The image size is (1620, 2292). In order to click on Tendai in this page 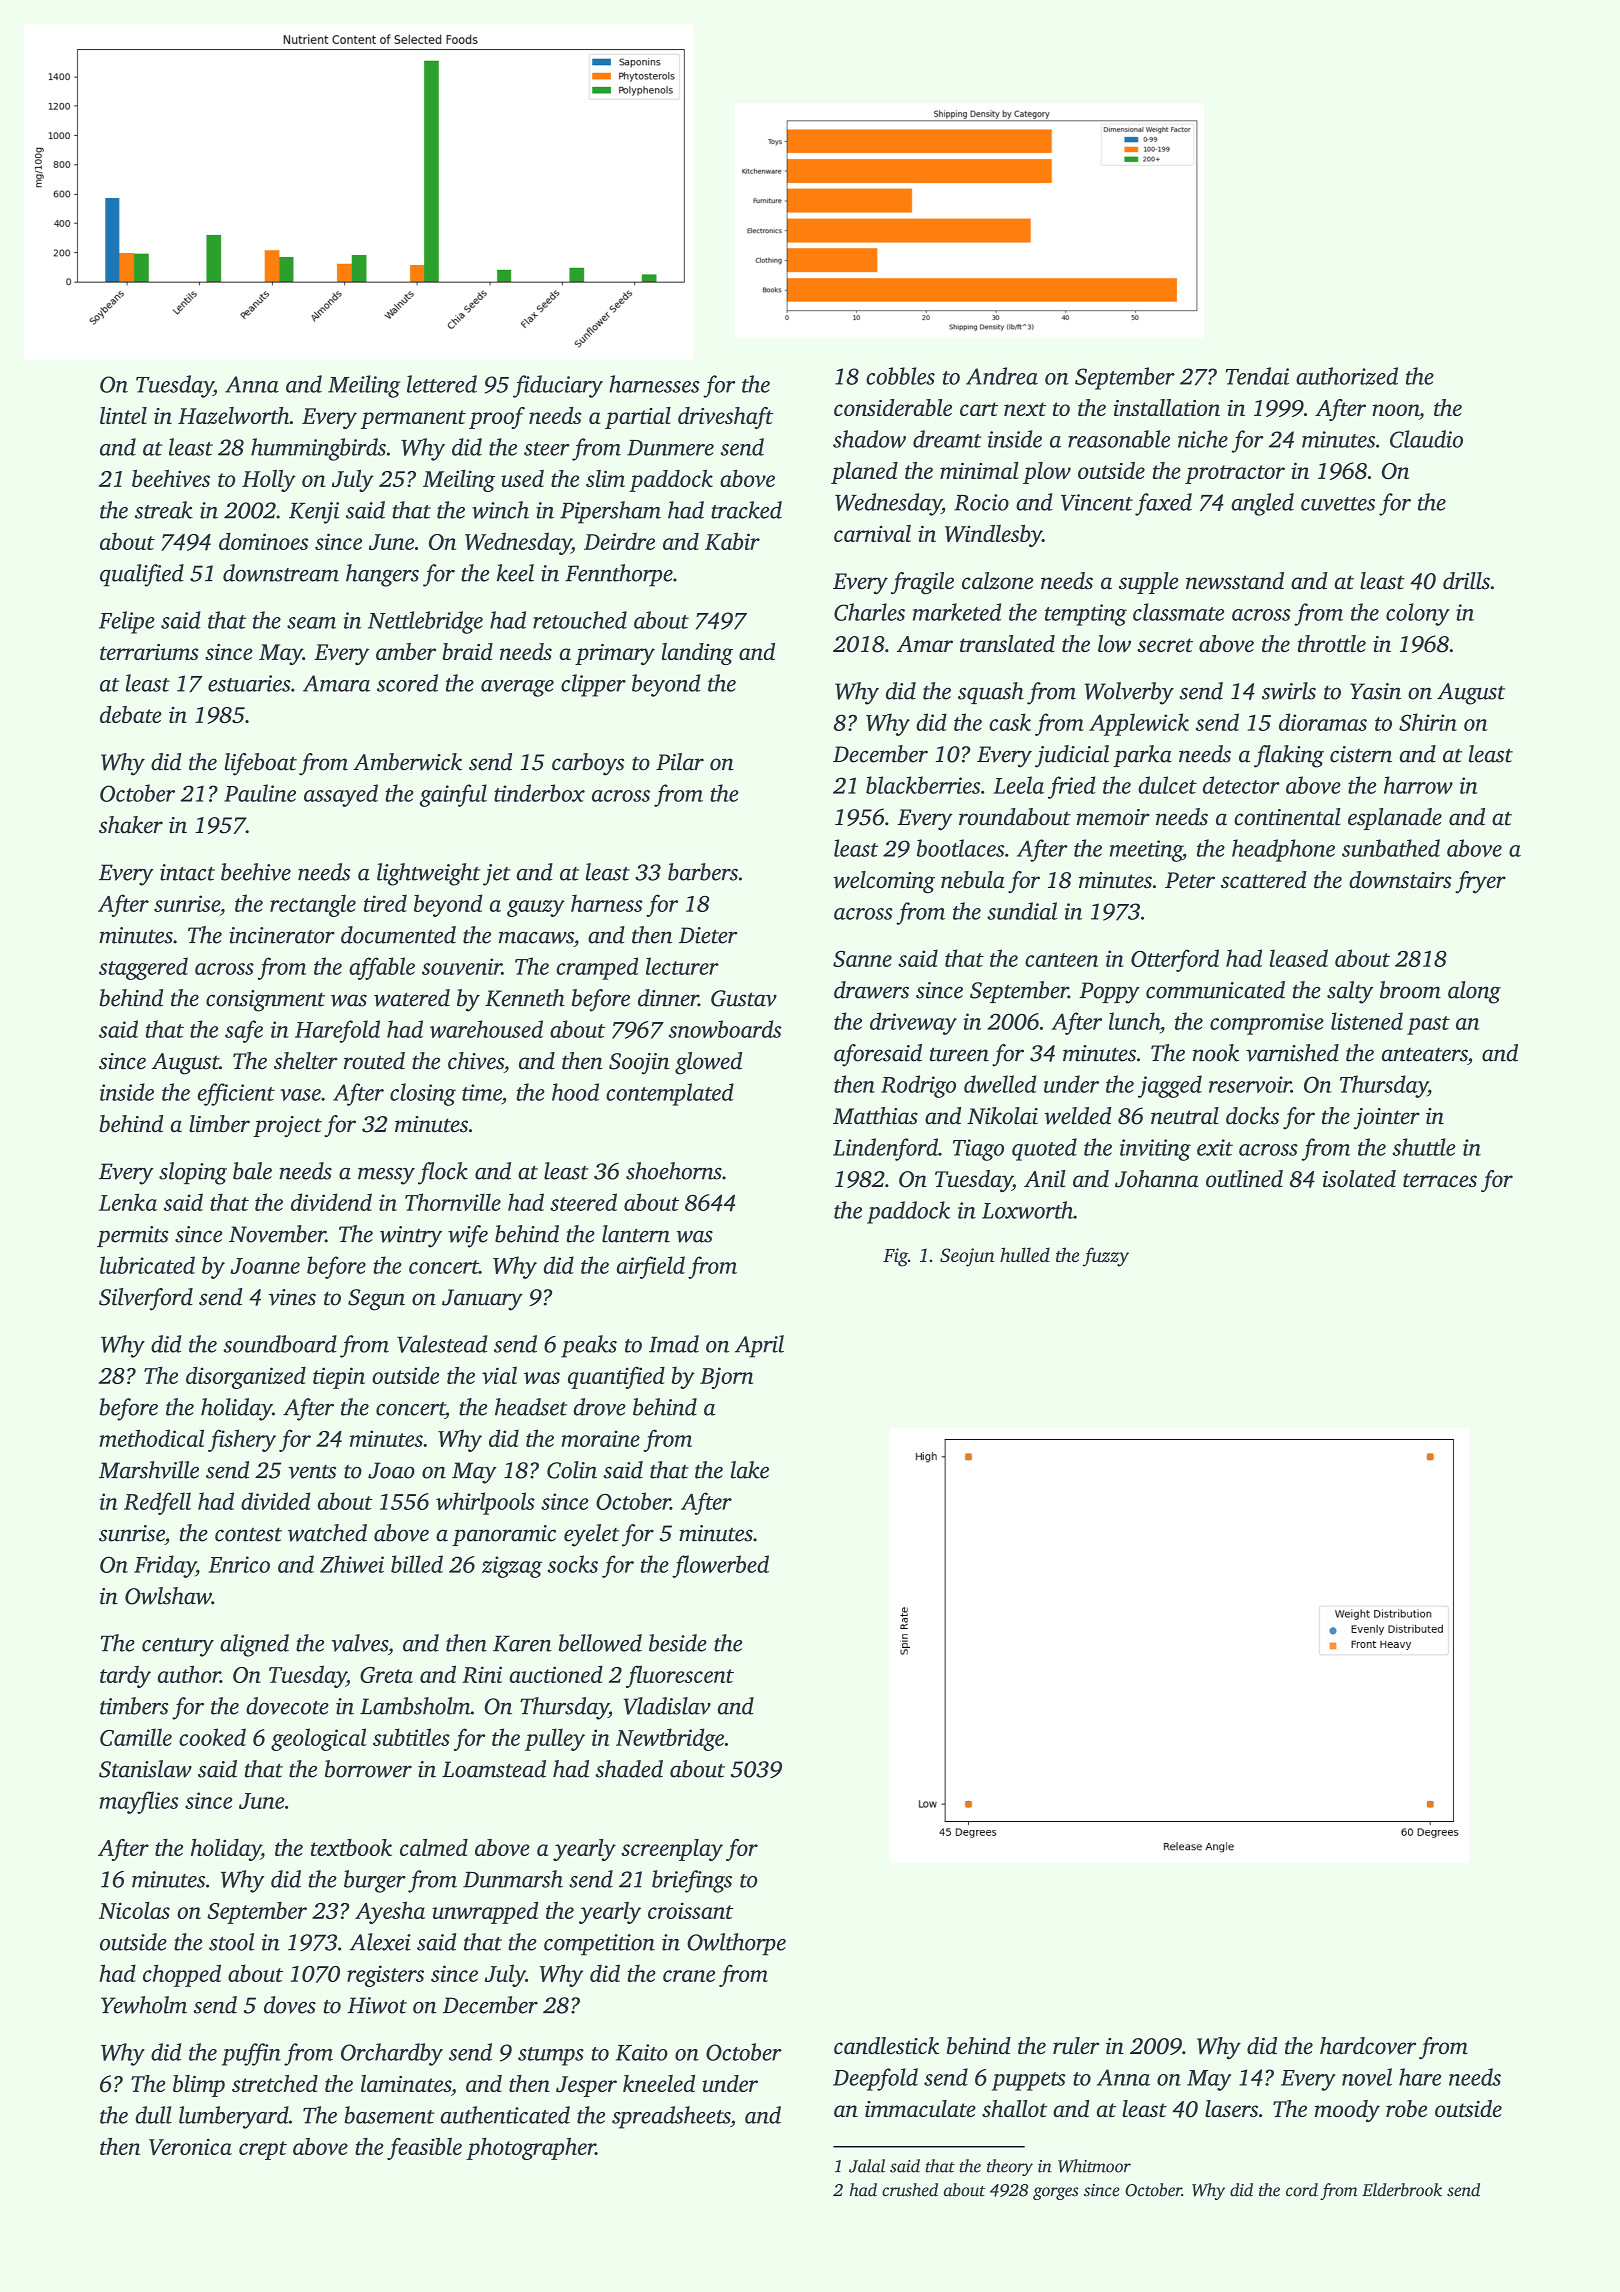, I will do `click(1257, 376)`.
